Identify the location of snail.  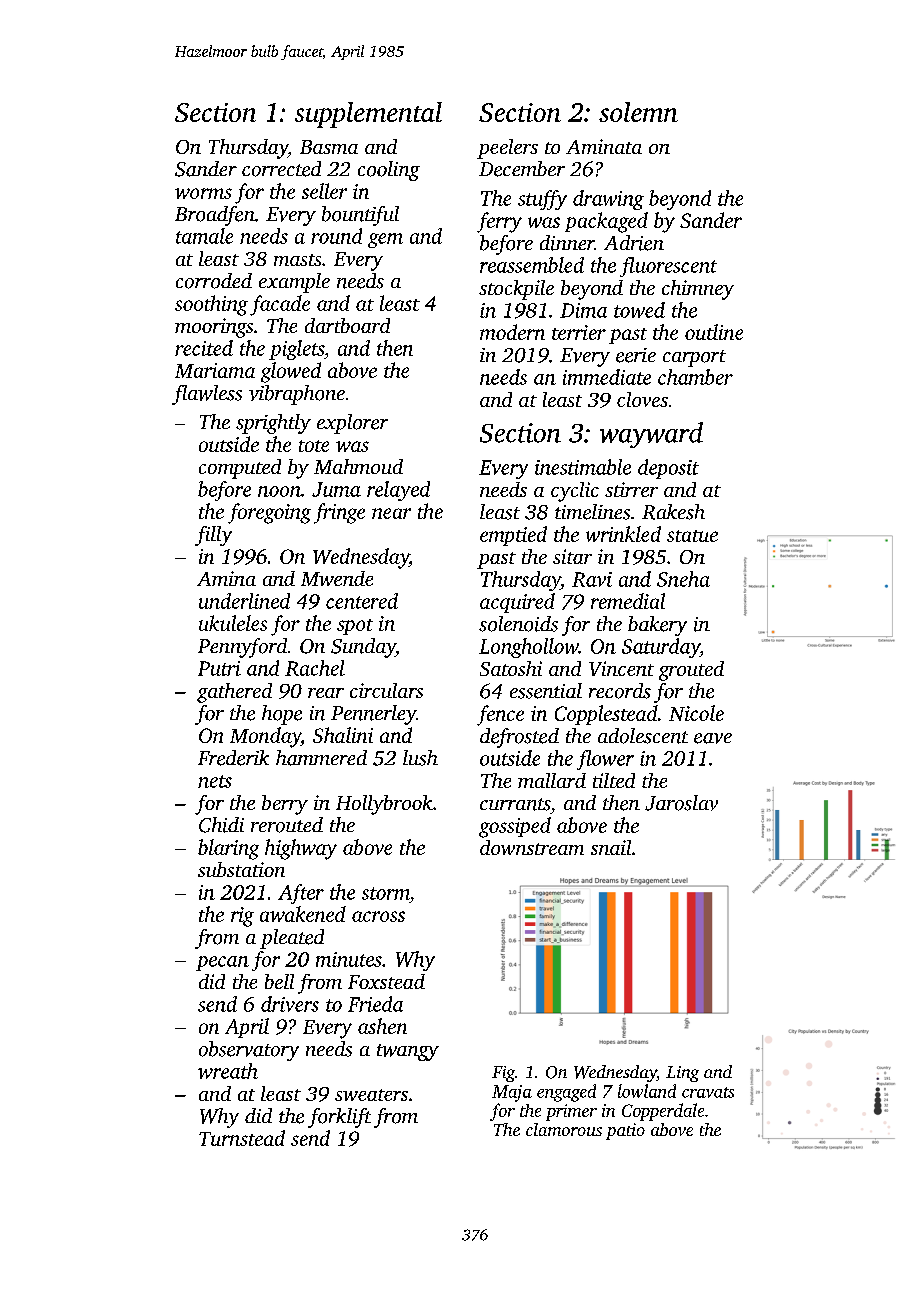
(611, 847).
